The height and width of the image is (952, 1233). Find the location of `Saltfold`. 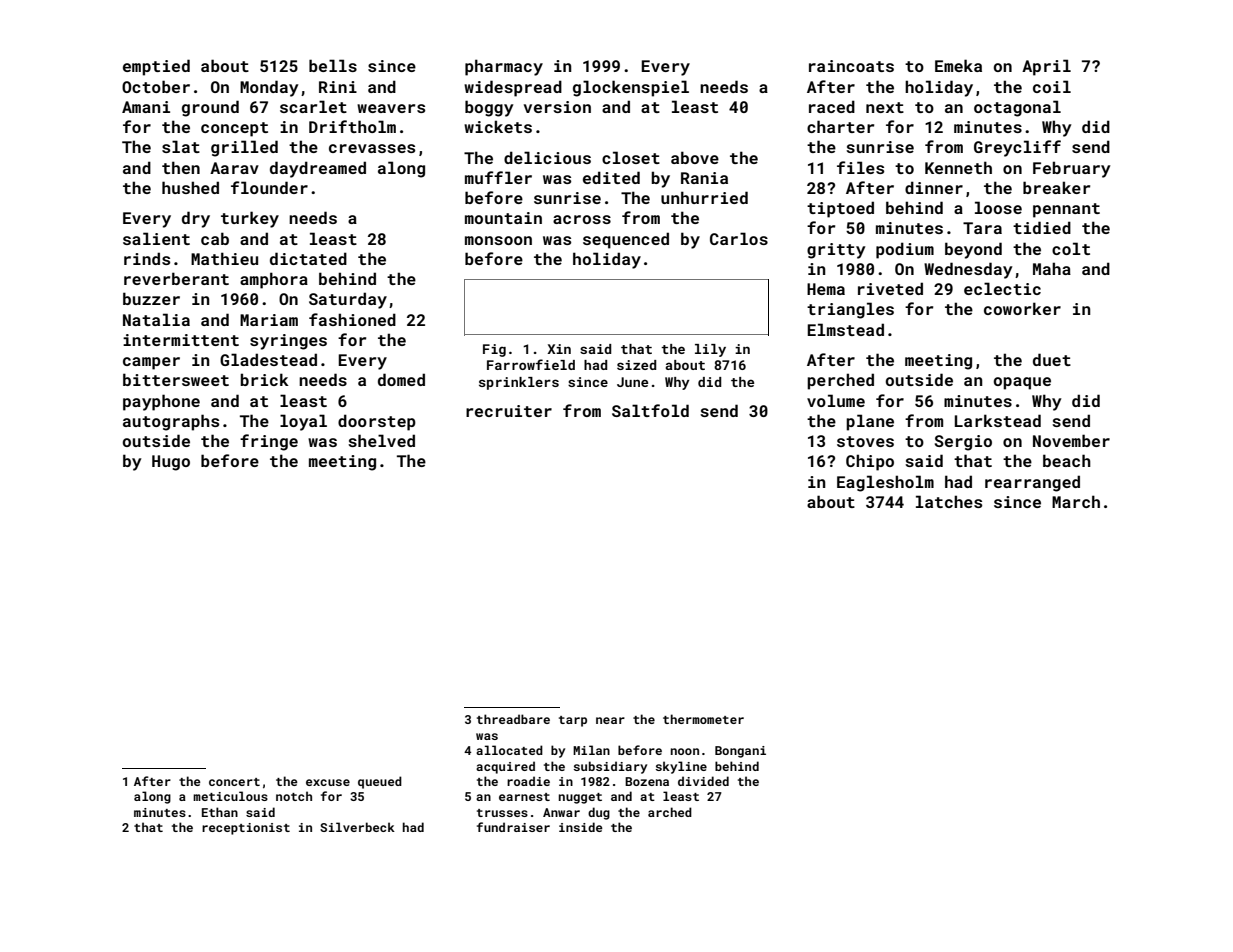

Saltfold is located at coordinates (650, 410).
